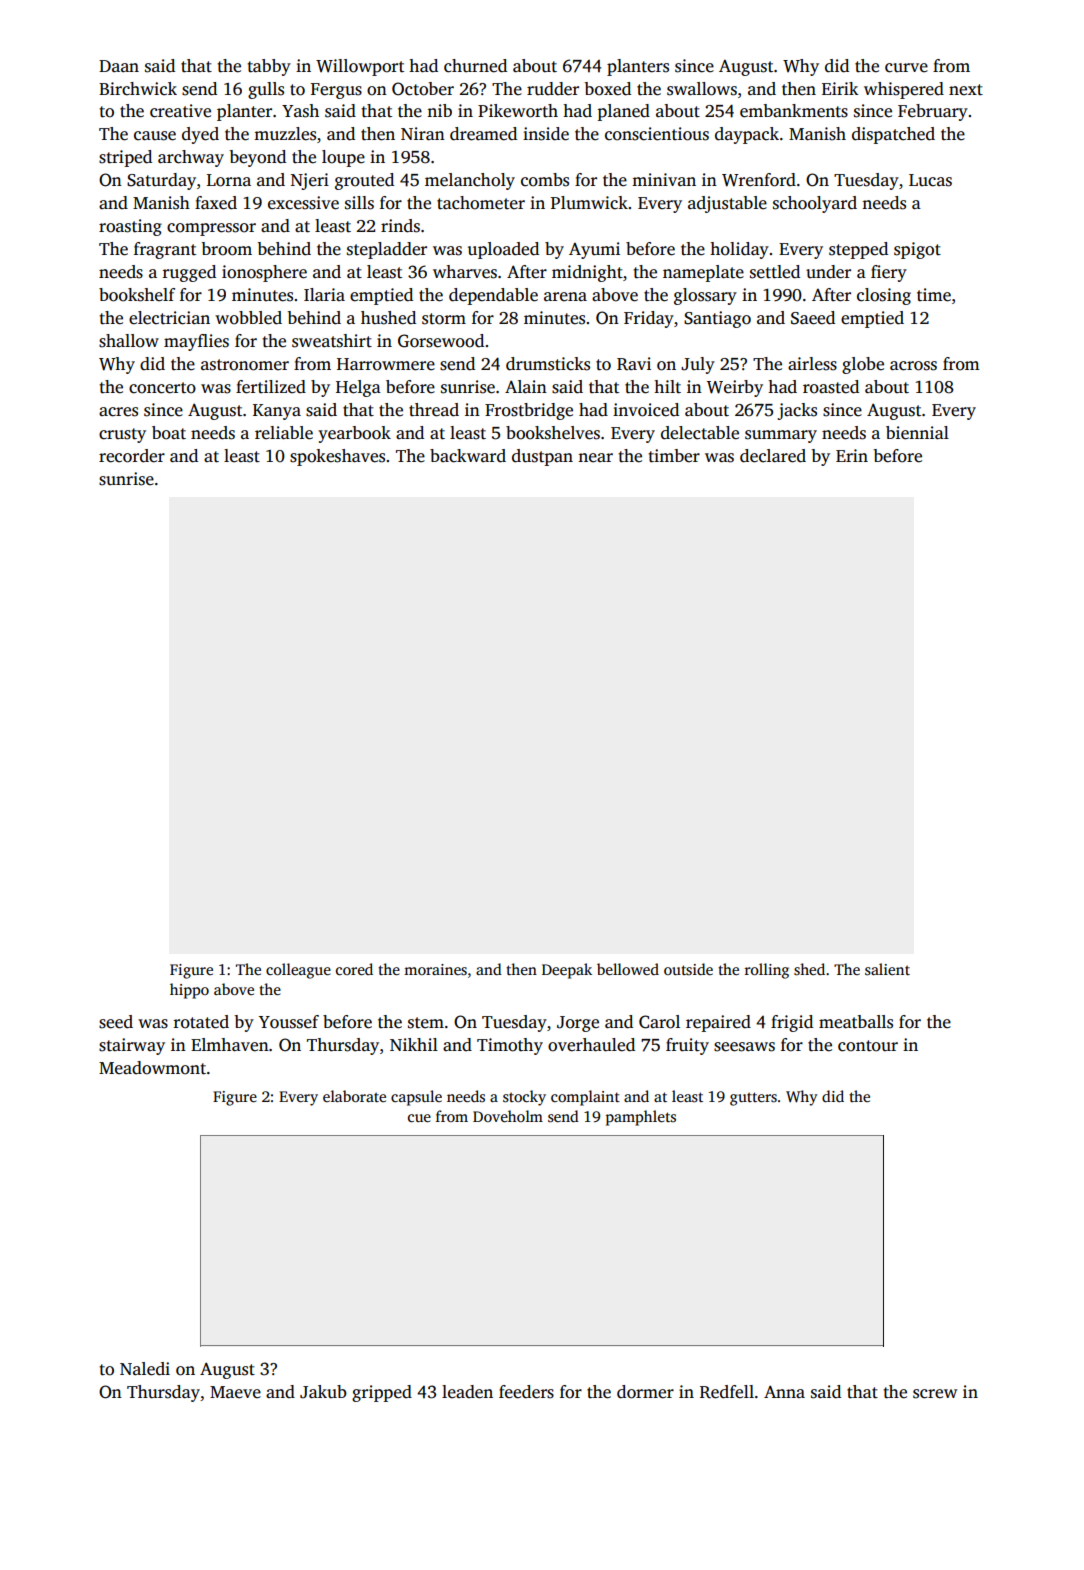 The width and height of the screenshot is (1084, 1570). Describe the element at coordinates (567, 971) in the screenshot. I see `Deepak` at that location.
